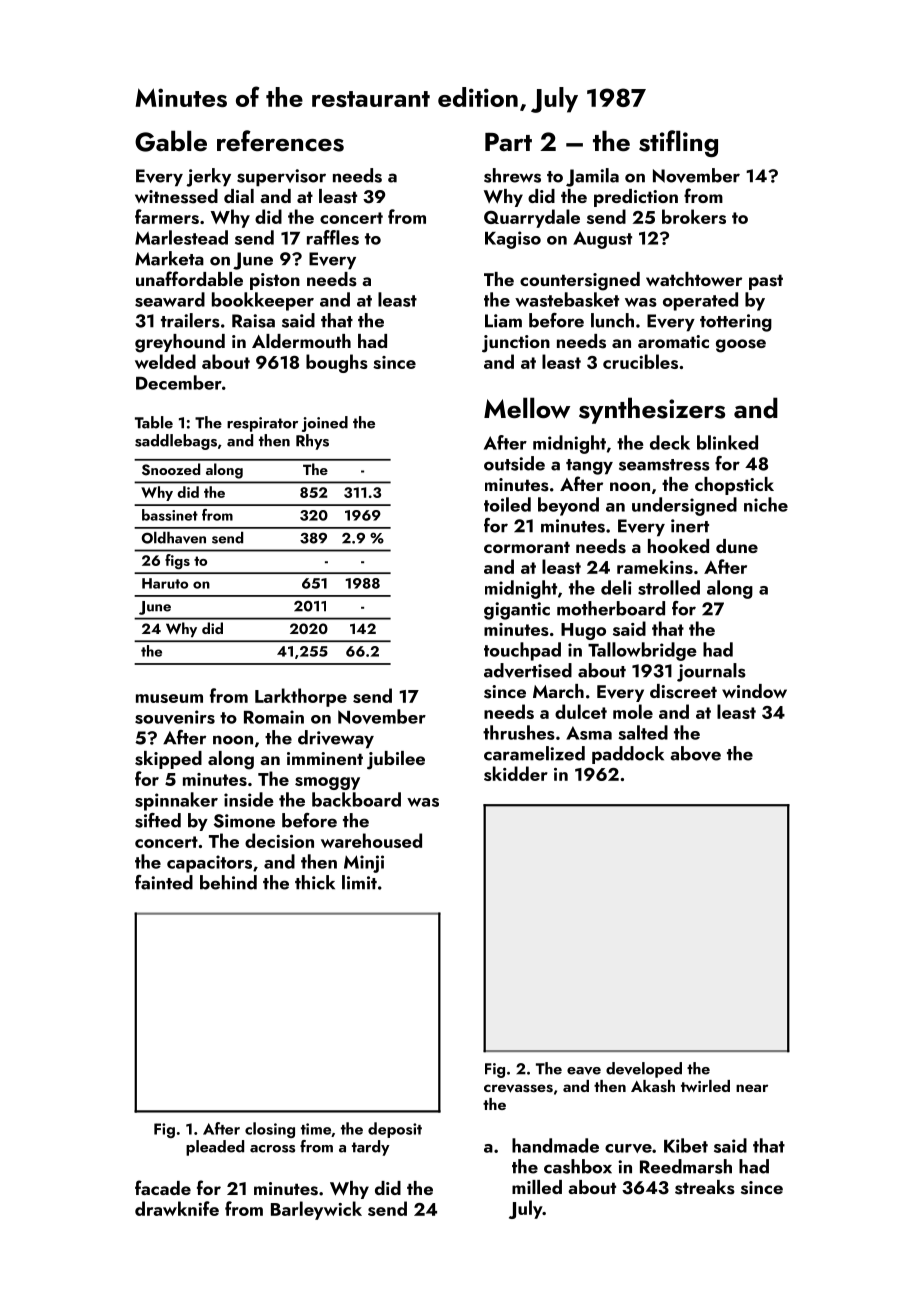 This document has width=924, height=1311. I want to click on near, so click(752, 1088).
